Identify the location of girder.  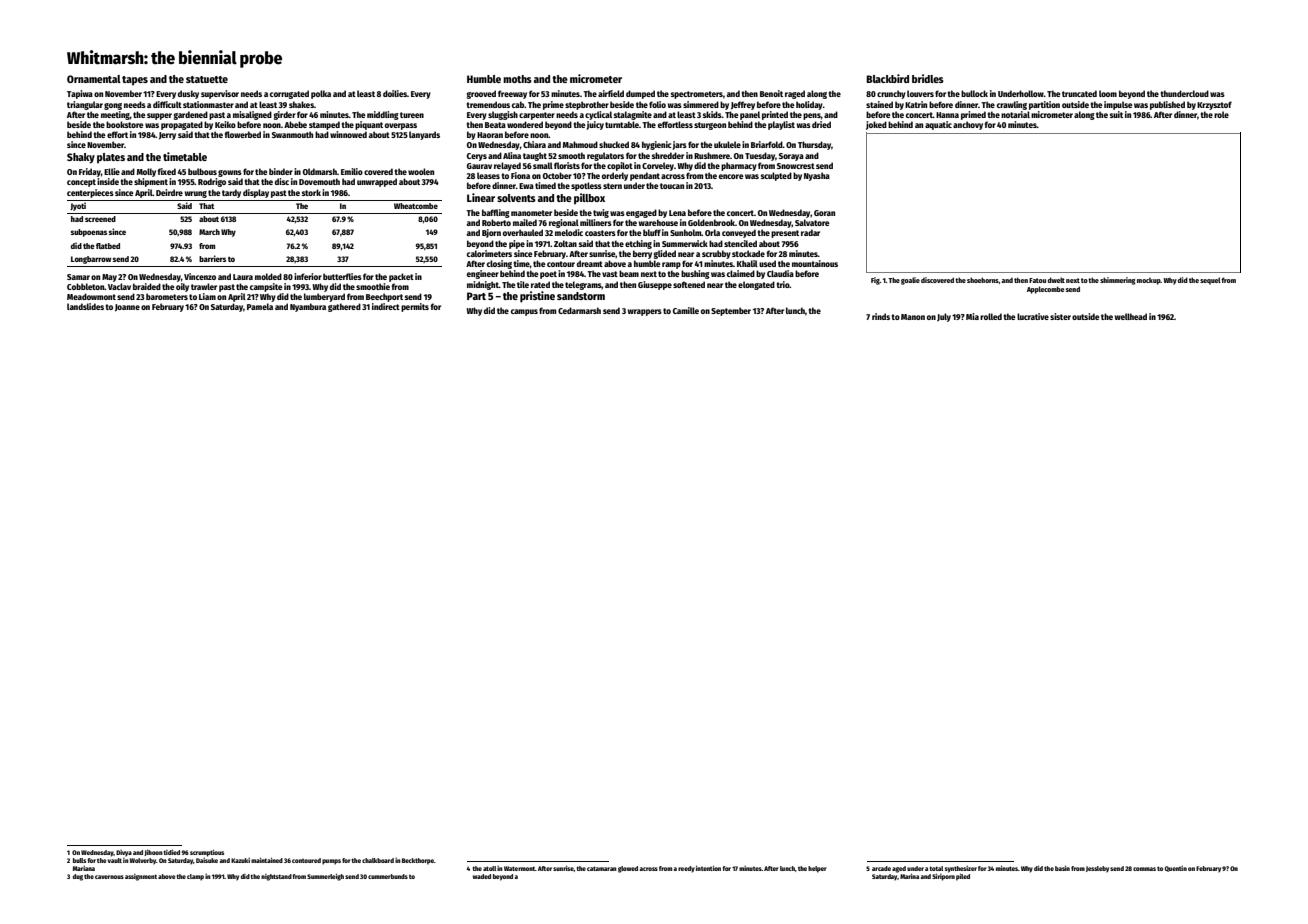
(285, 115).
